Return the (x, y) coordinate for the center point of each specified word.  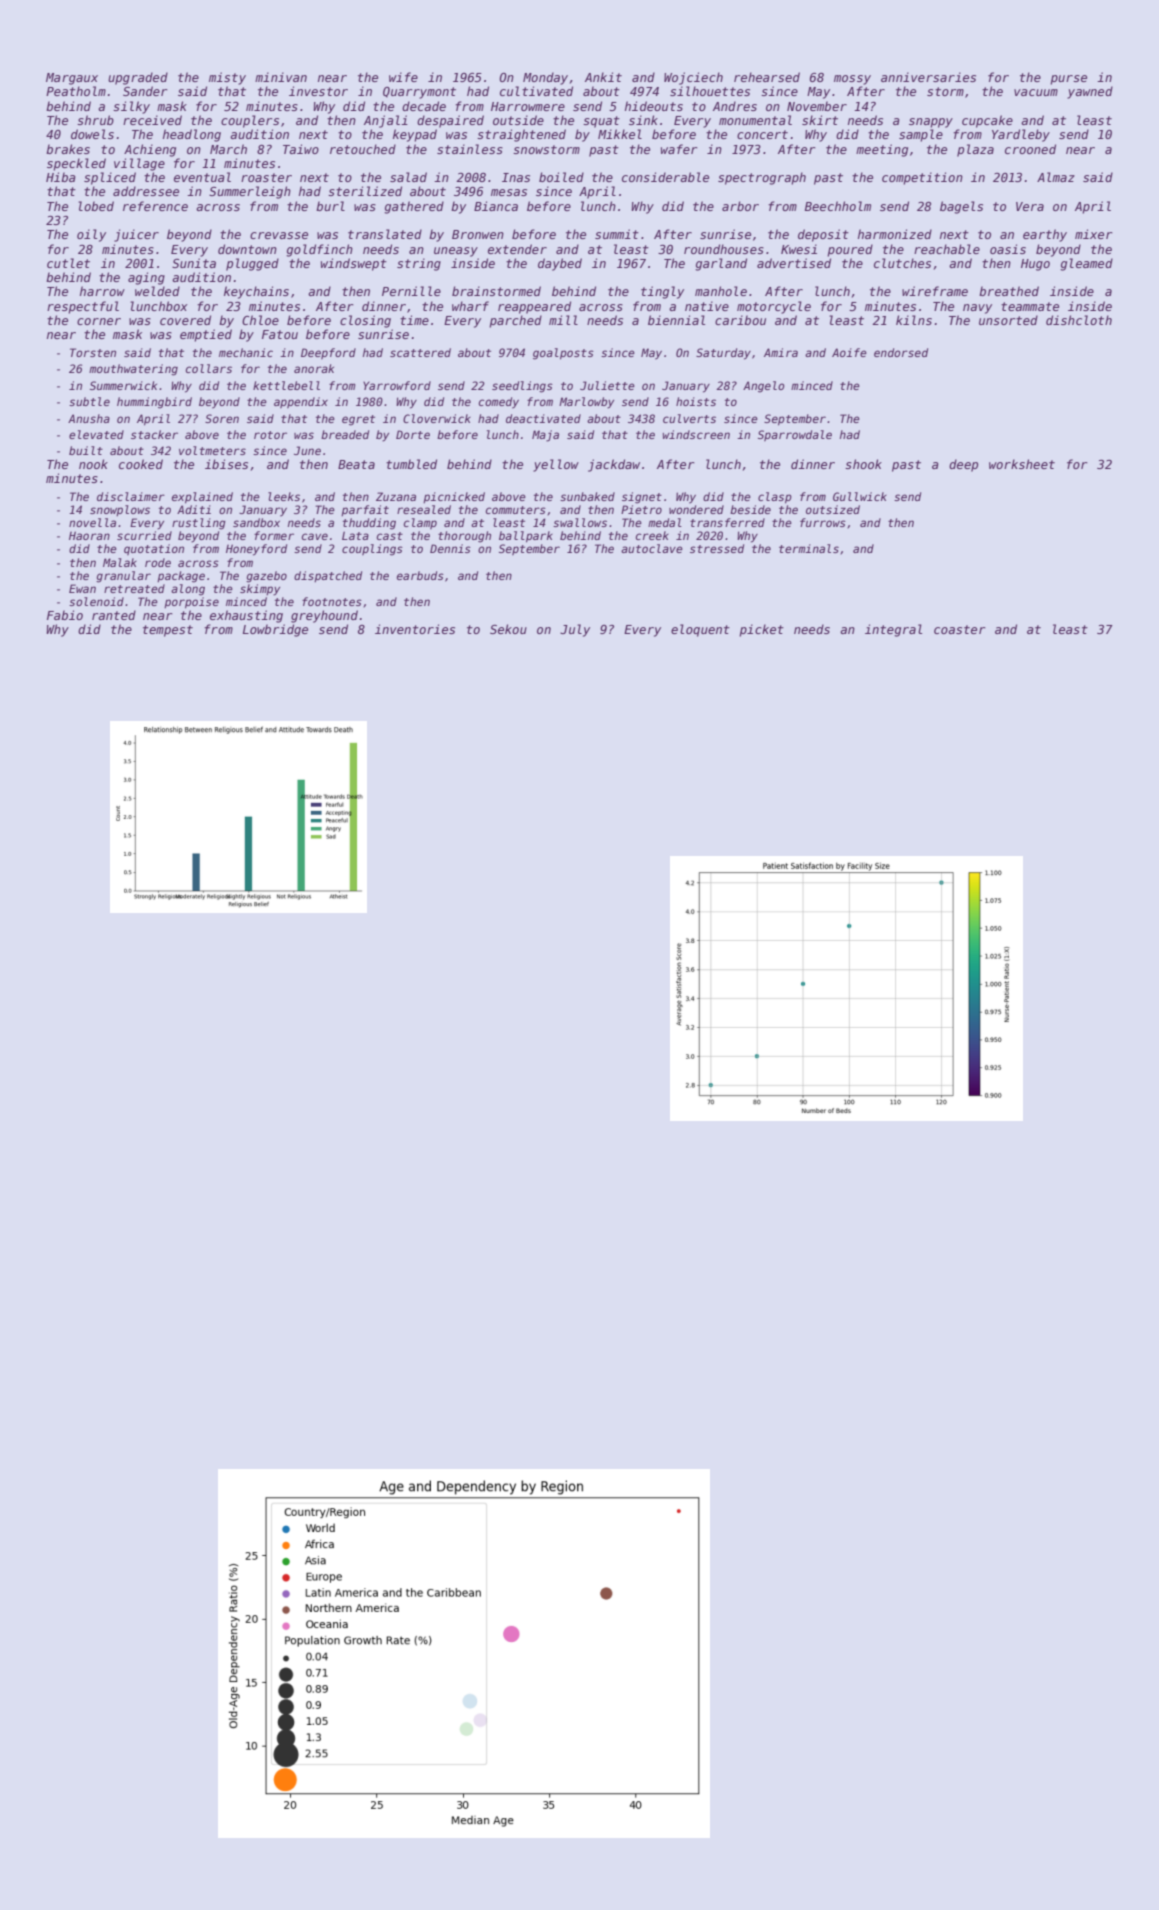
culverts (689, 418)
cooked (141, 464)
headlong (192, 135)
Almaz (1056, 177)
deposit (823, 235)
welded (157, 291)
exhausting (246, 616)
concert (762, 134)
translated (385, 234)
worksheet (1022, 464)
